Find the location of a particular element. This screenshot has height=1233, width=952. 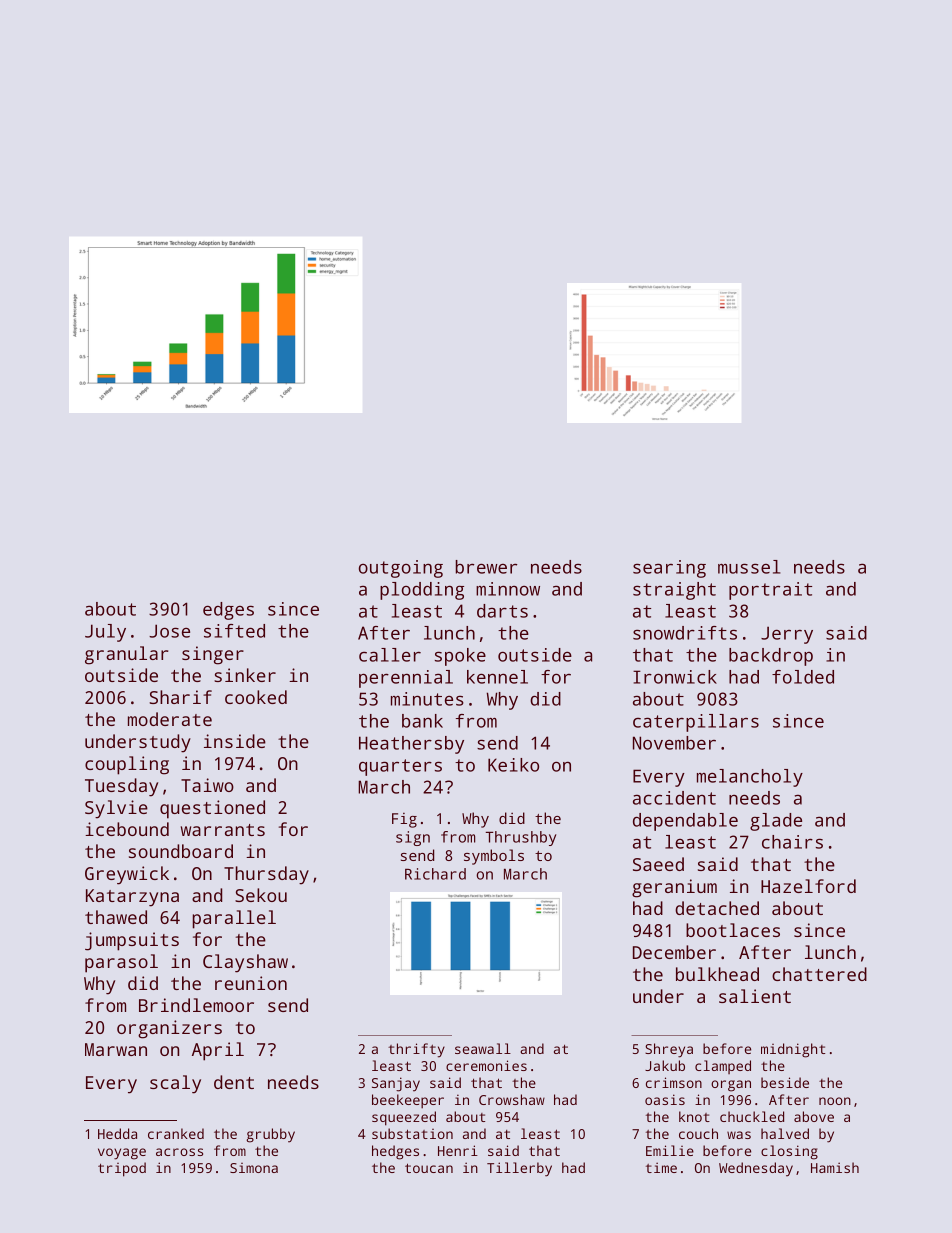

brewer is located at coordinates (486, 567).
